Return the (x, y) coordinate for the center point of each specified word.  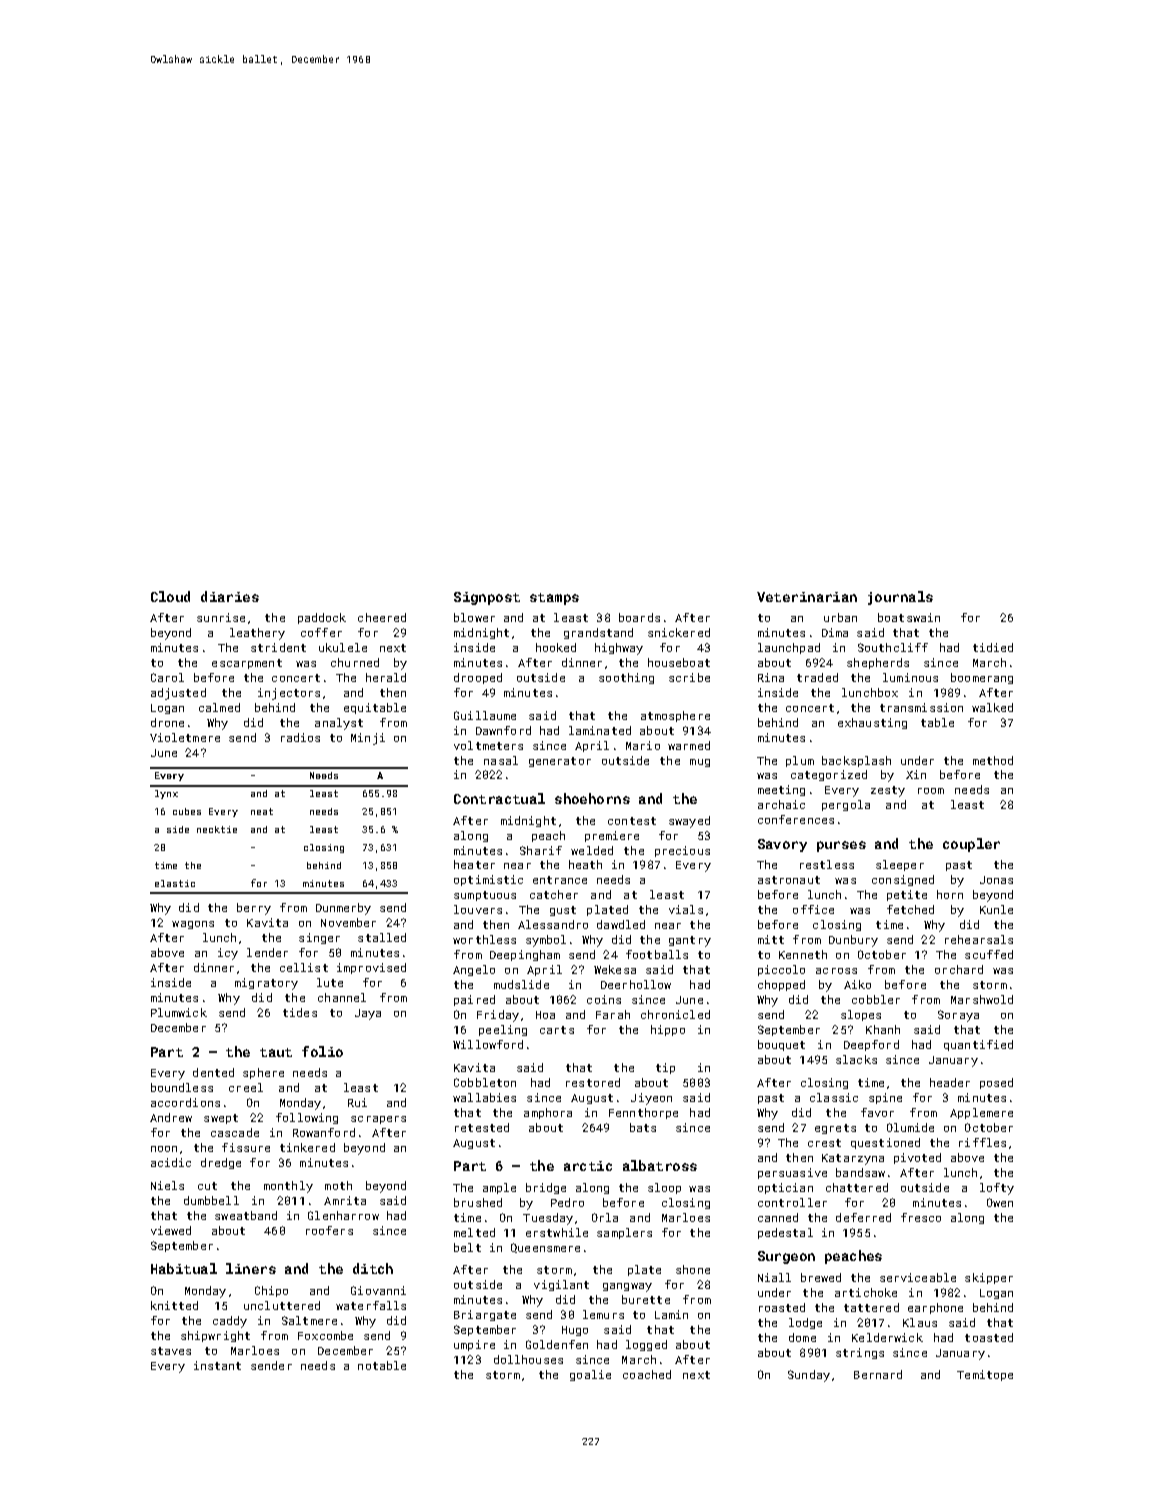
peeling (503, 1030)
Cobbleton (485, 1082)
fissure (246, 1147)
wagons (193, 925)
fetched (910, 909)
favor (877, 1112)
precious (682, 851)
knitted (174, 1305)
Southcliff (893, 647)
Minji (368, 739)
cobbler (876, 999)
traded (817, 677)
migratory (266, 984)
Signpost (487, 598)
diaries (230, 596)
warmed (689, 745)
